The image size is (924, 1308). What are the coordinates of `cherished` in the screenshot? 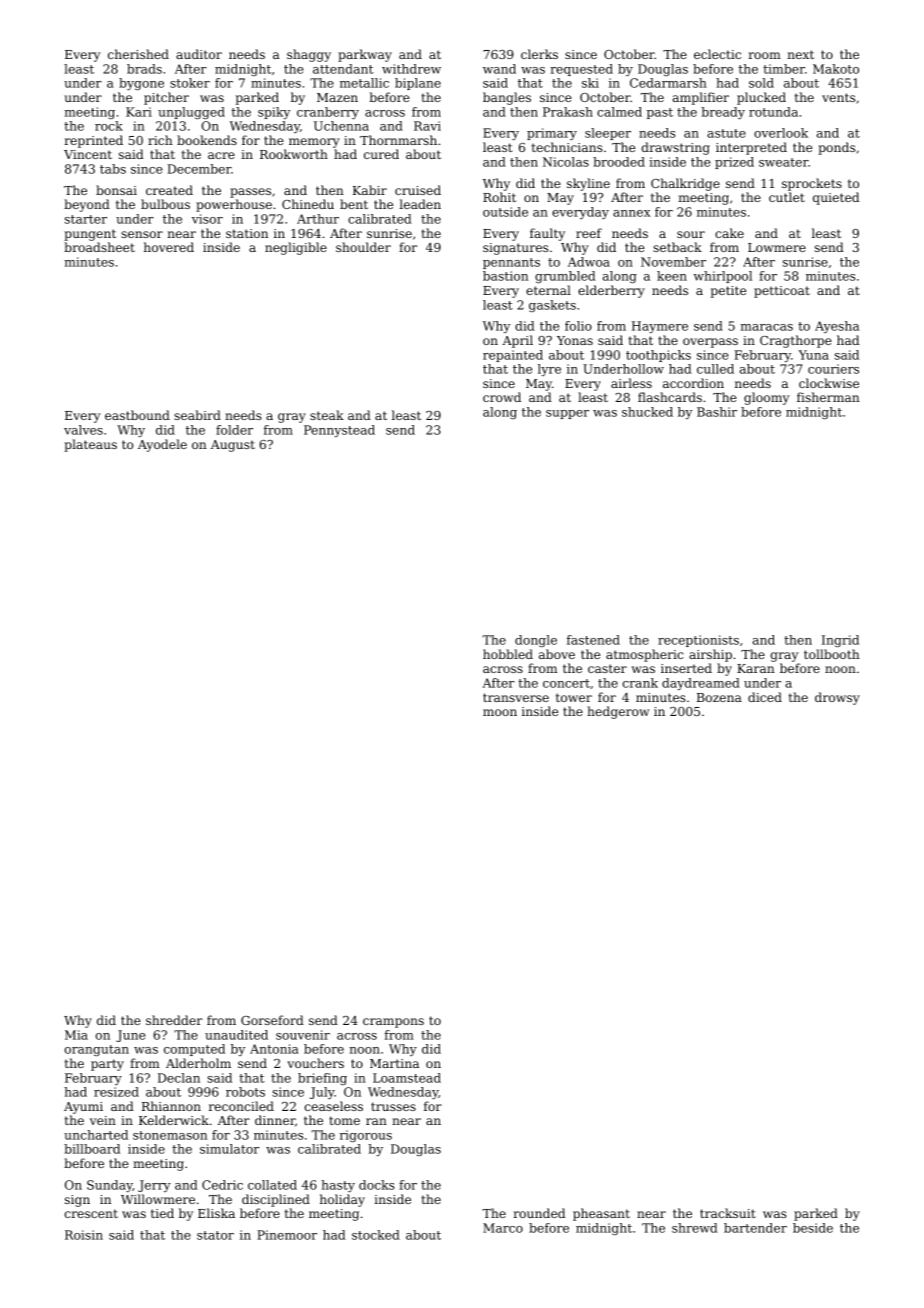 It's located at (138, 54).
